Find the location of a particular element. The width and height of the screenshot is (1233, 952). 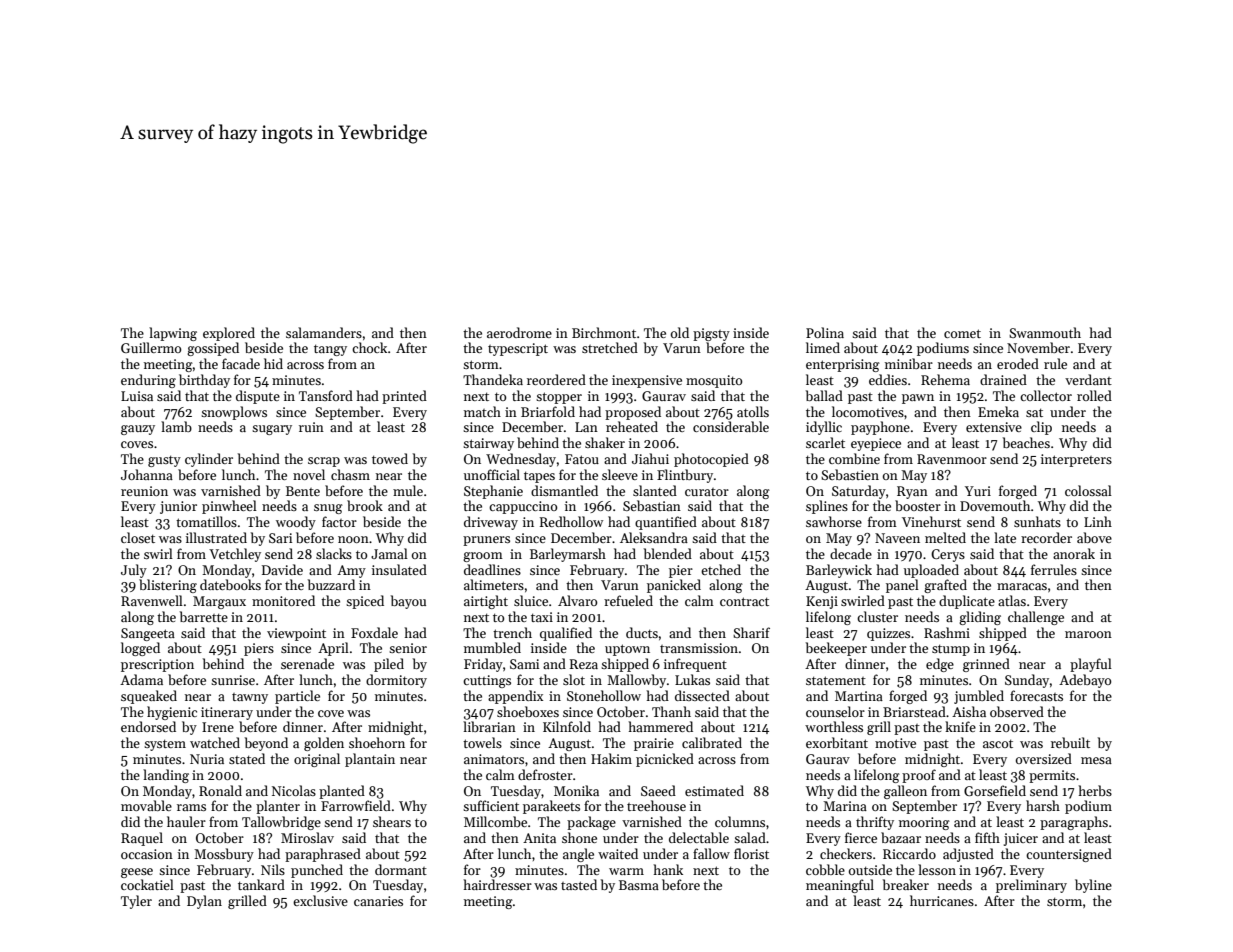

appendix is located at coordinates (515, 697).
